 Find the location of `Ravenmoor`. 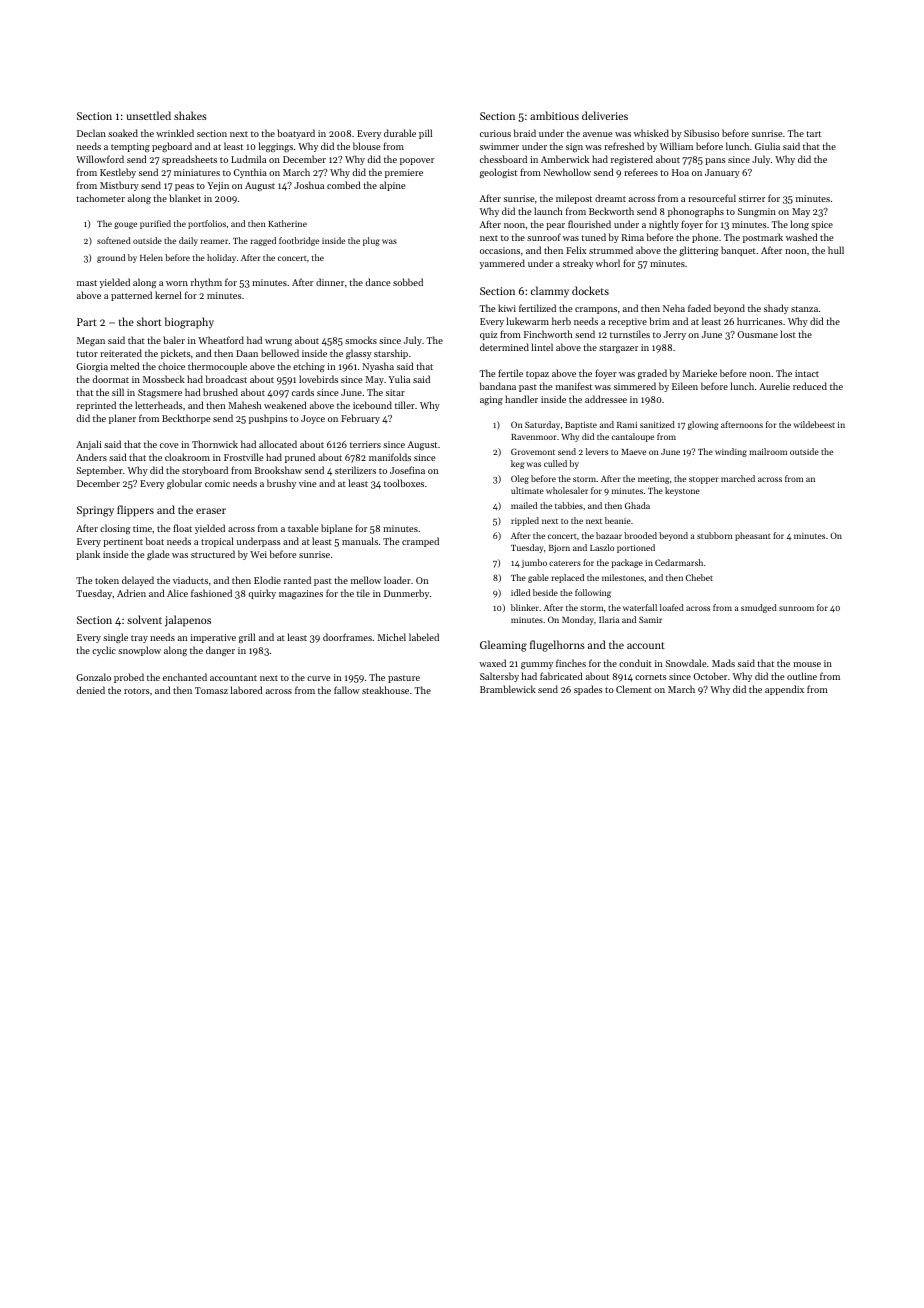

Ravenmoor is located at coordinates (534, 437).
